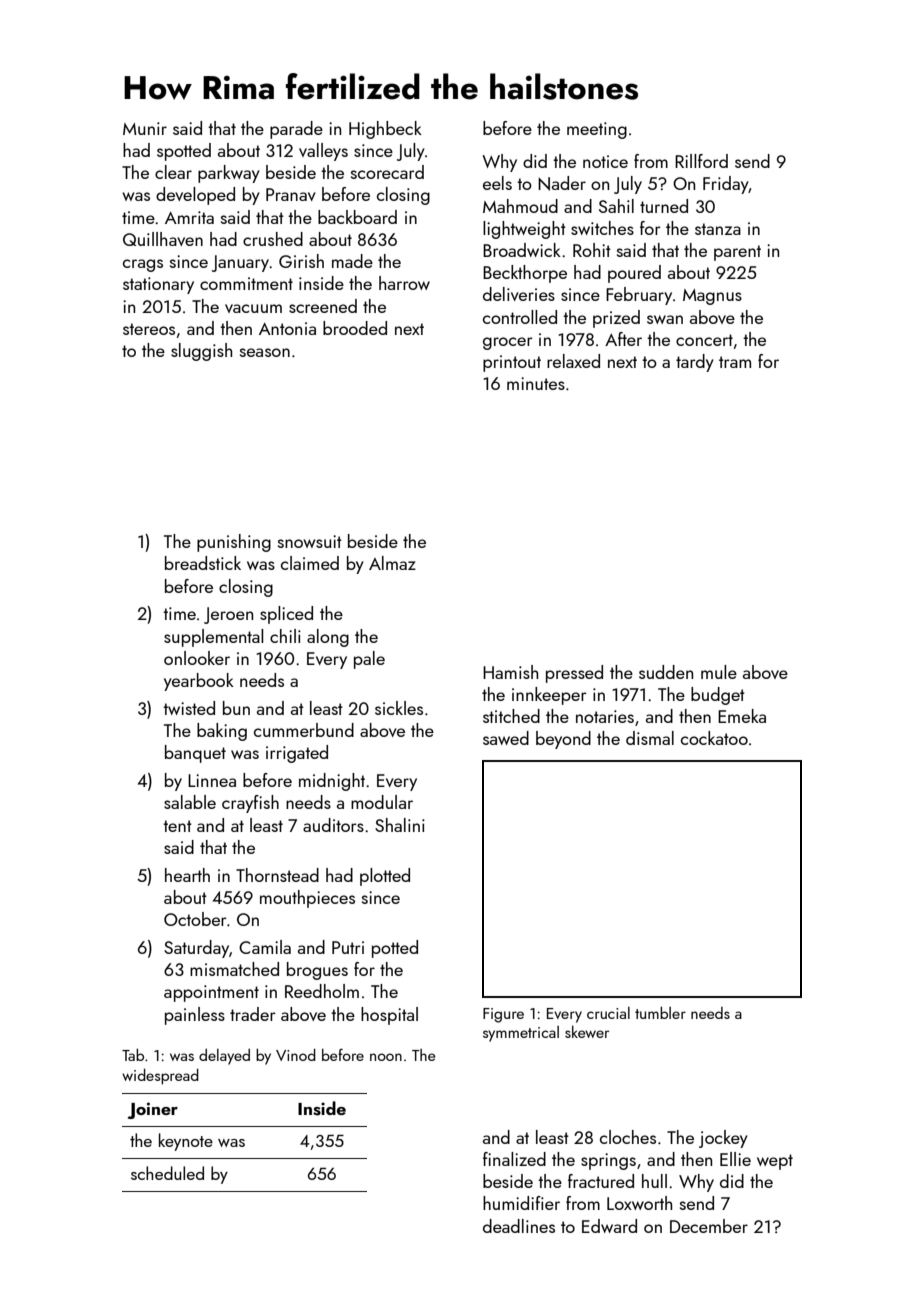  What do you see at coordinates (167, 1173) in the image?
I see `scheduled` at bounding box center [167, 1173].
